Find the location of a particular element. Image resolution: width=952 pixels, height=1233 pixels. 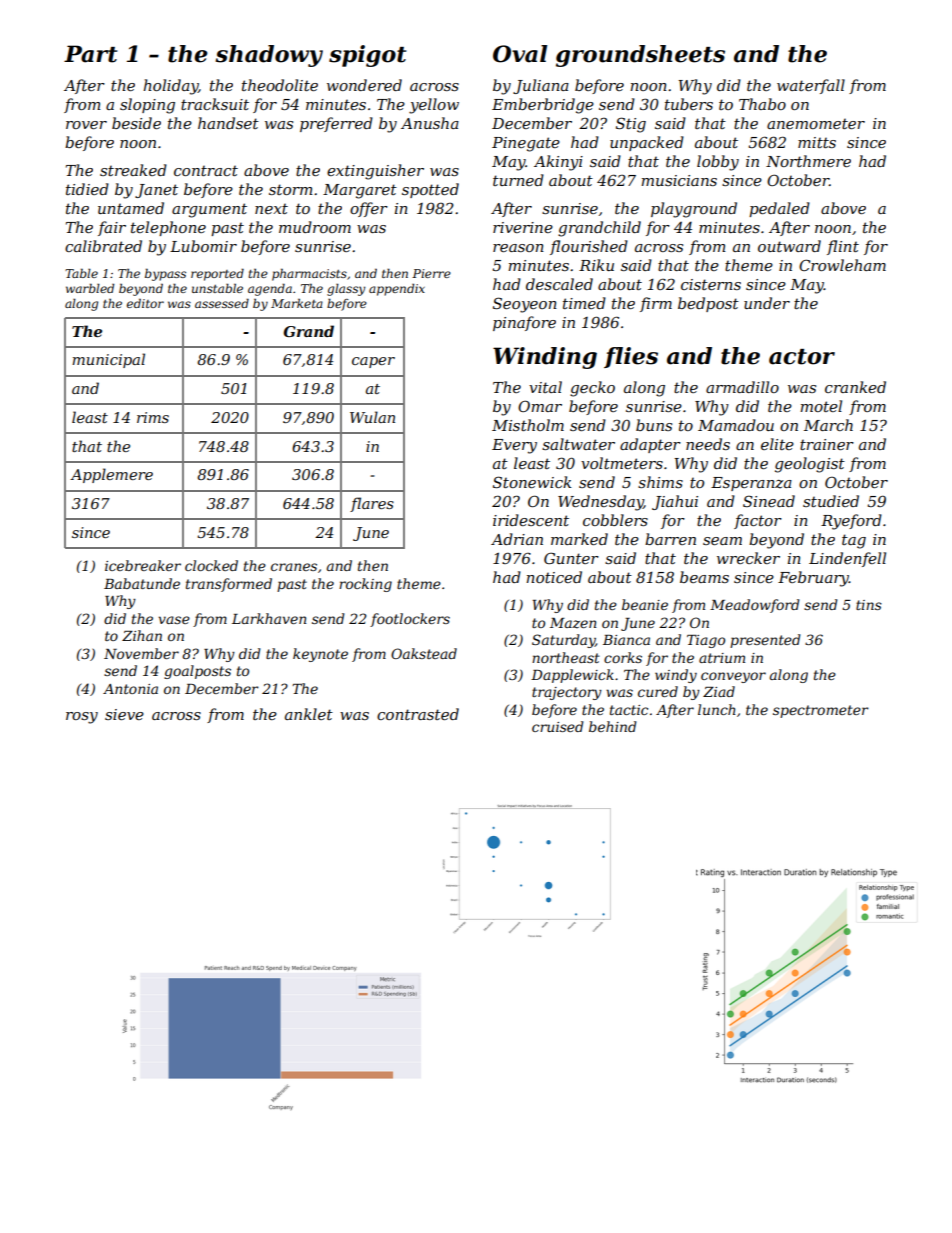

handset is located at coordinates (228, 123).
